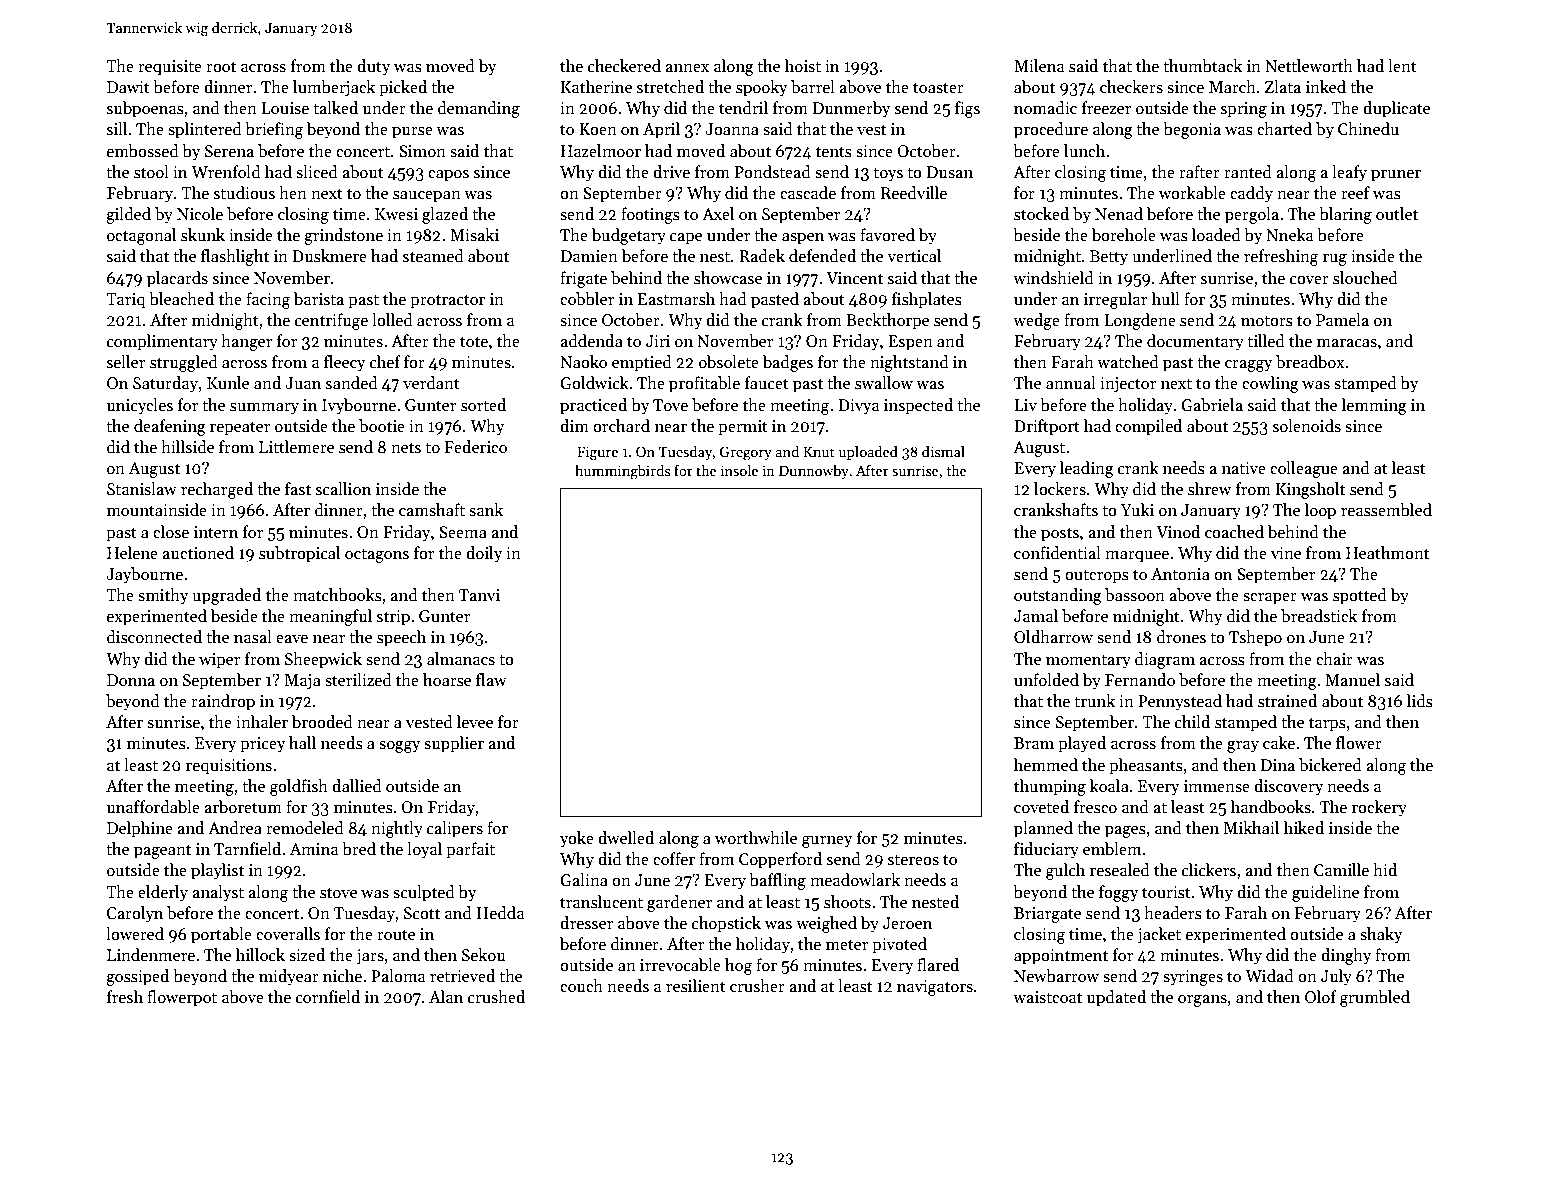 Image resolution: width=1542 pixels, height=1191 pixels. Describe the element at coordinates (1137, 509) in the screenshot. I see `Yuki` at that location.
